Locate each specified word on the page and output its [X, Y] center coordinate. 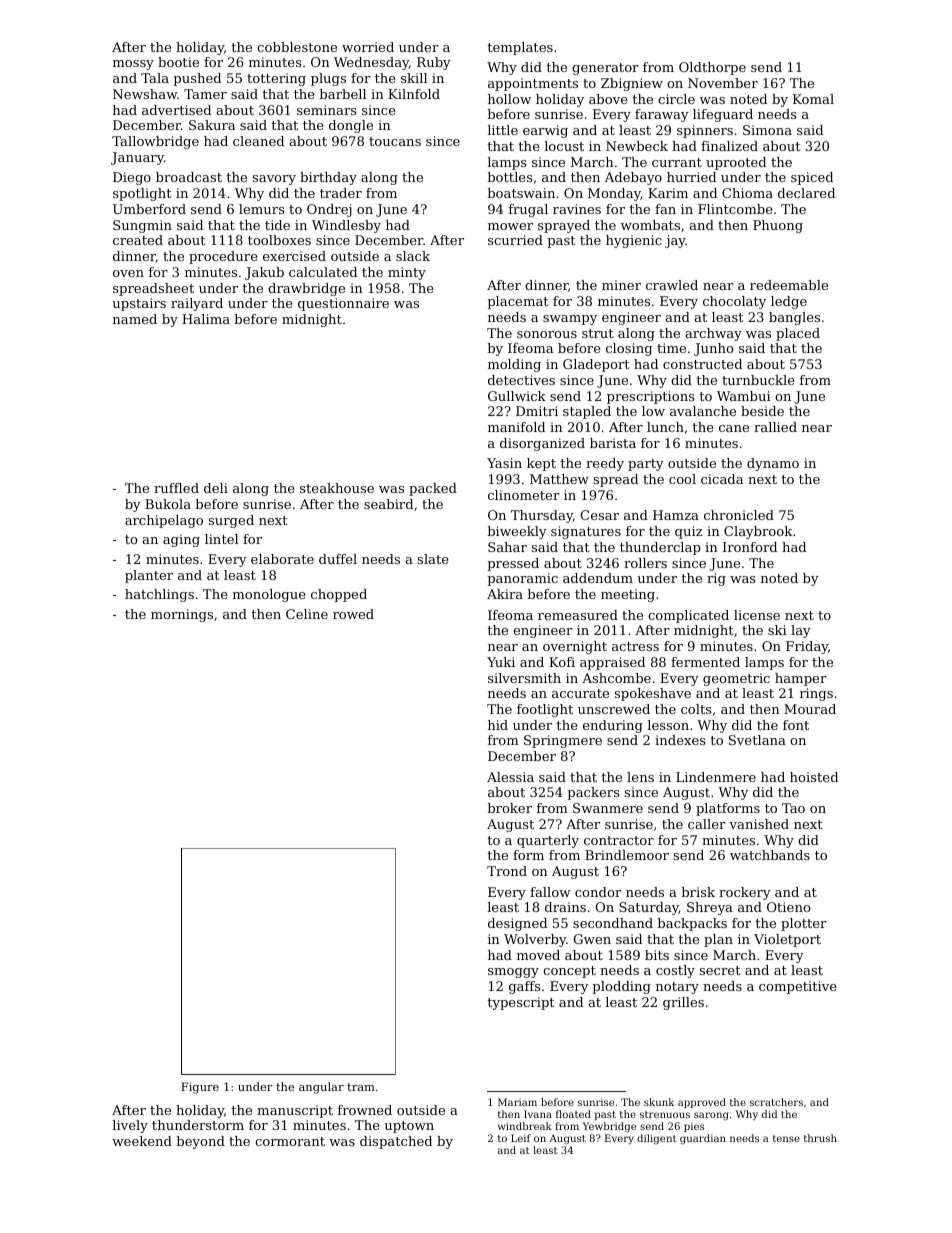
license [757, 615]
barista [613, 443]
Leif [521, 1138]
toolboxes [279, 240]
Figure [200, 1088]
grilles [683, 1003]
